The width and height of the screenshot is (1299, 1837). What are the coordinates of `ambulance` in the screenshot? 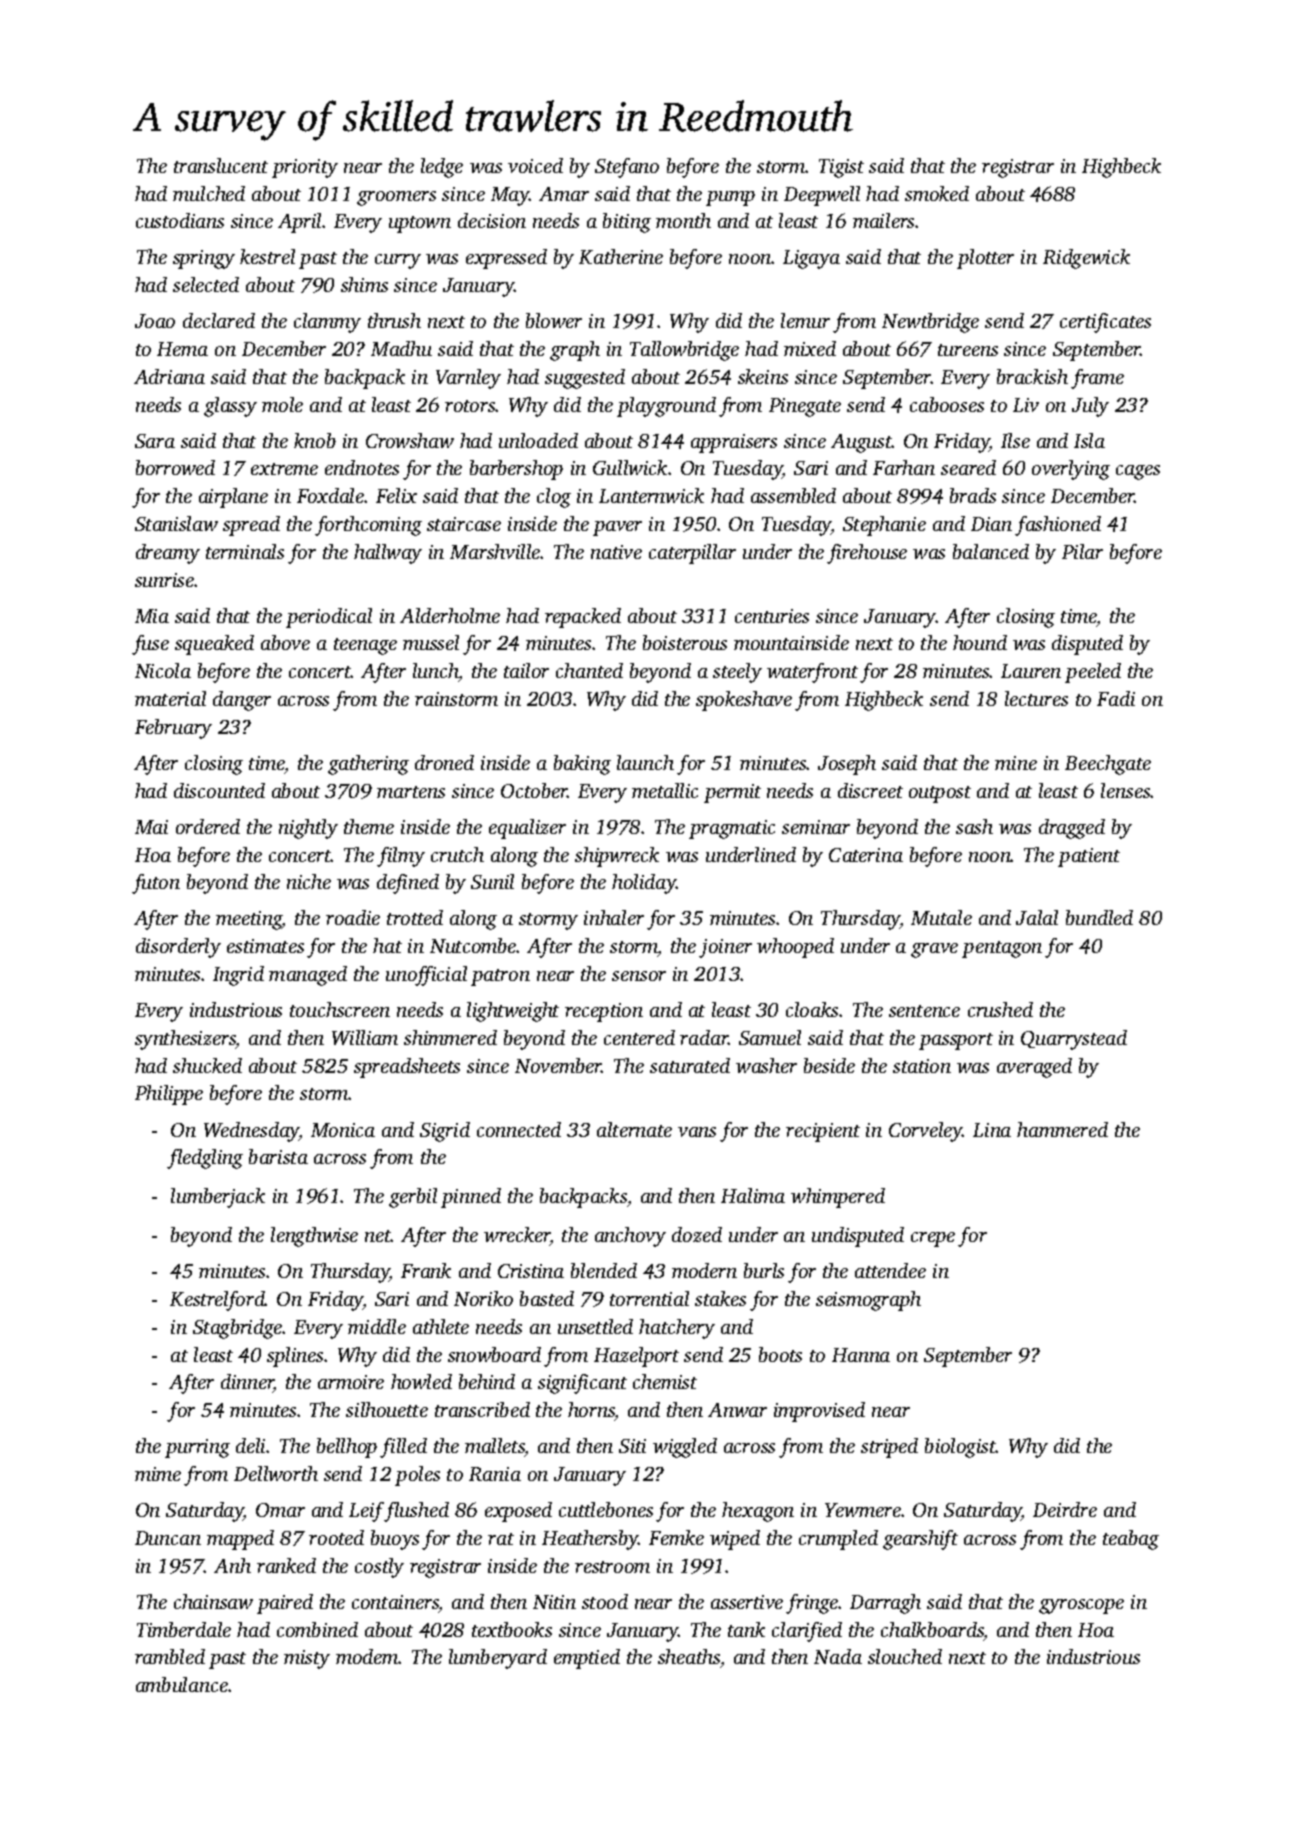 It's located at (182, 1684).
